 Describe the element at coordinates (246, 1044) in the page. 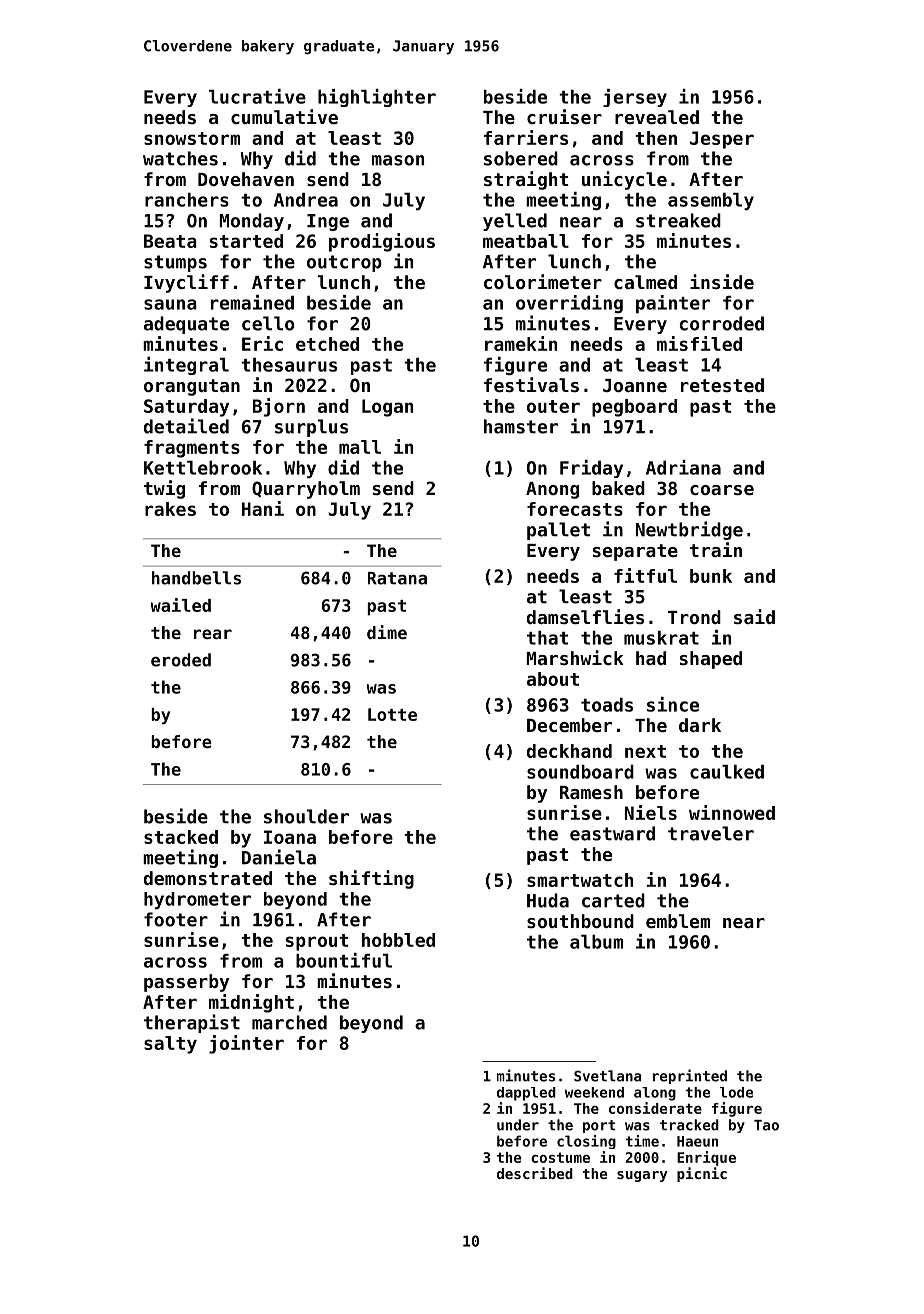

I see `jointer` at that location.
